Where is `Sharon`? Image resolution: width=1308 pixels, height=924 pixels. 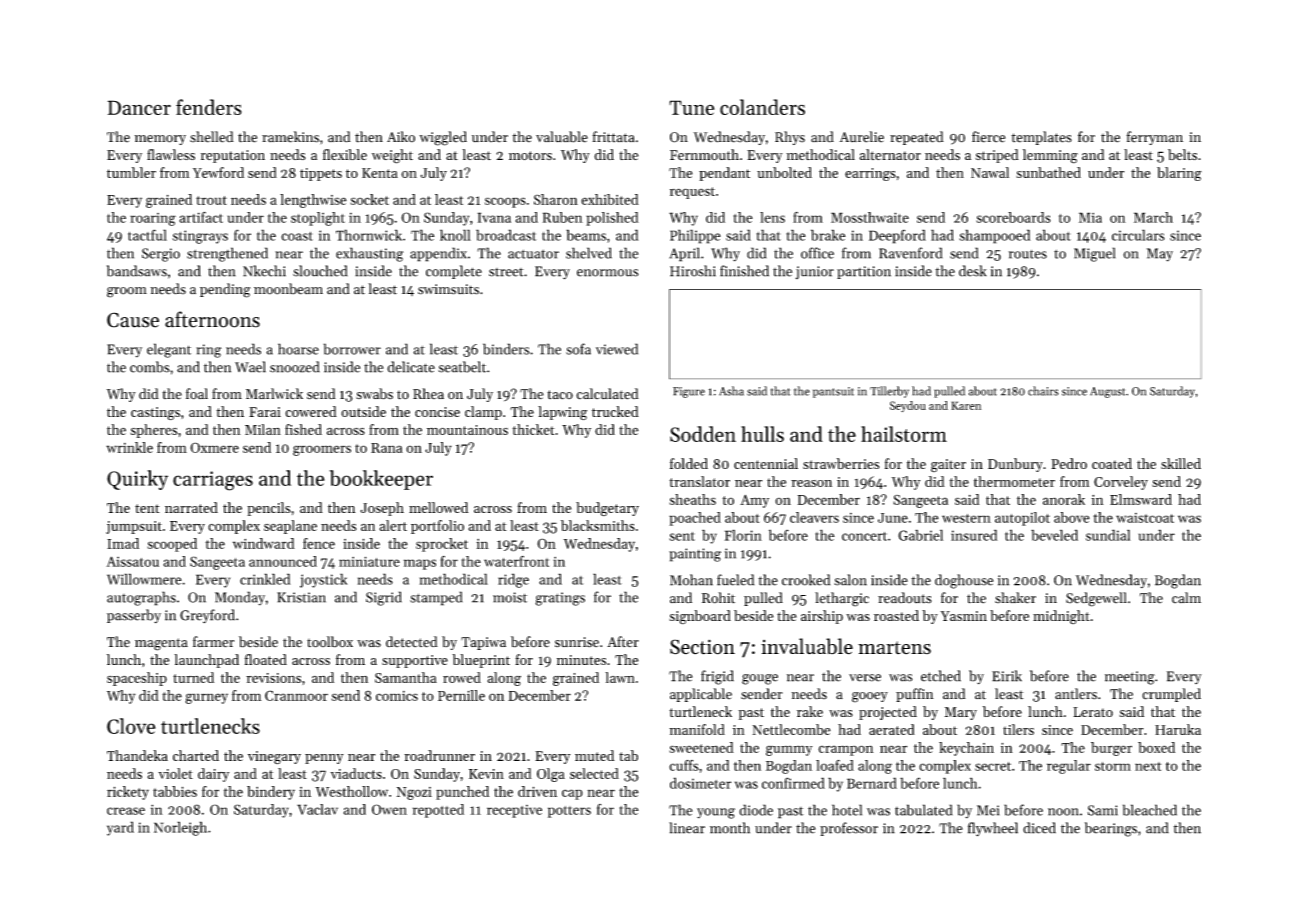 Sharon is located at coordinates (556, 199).
